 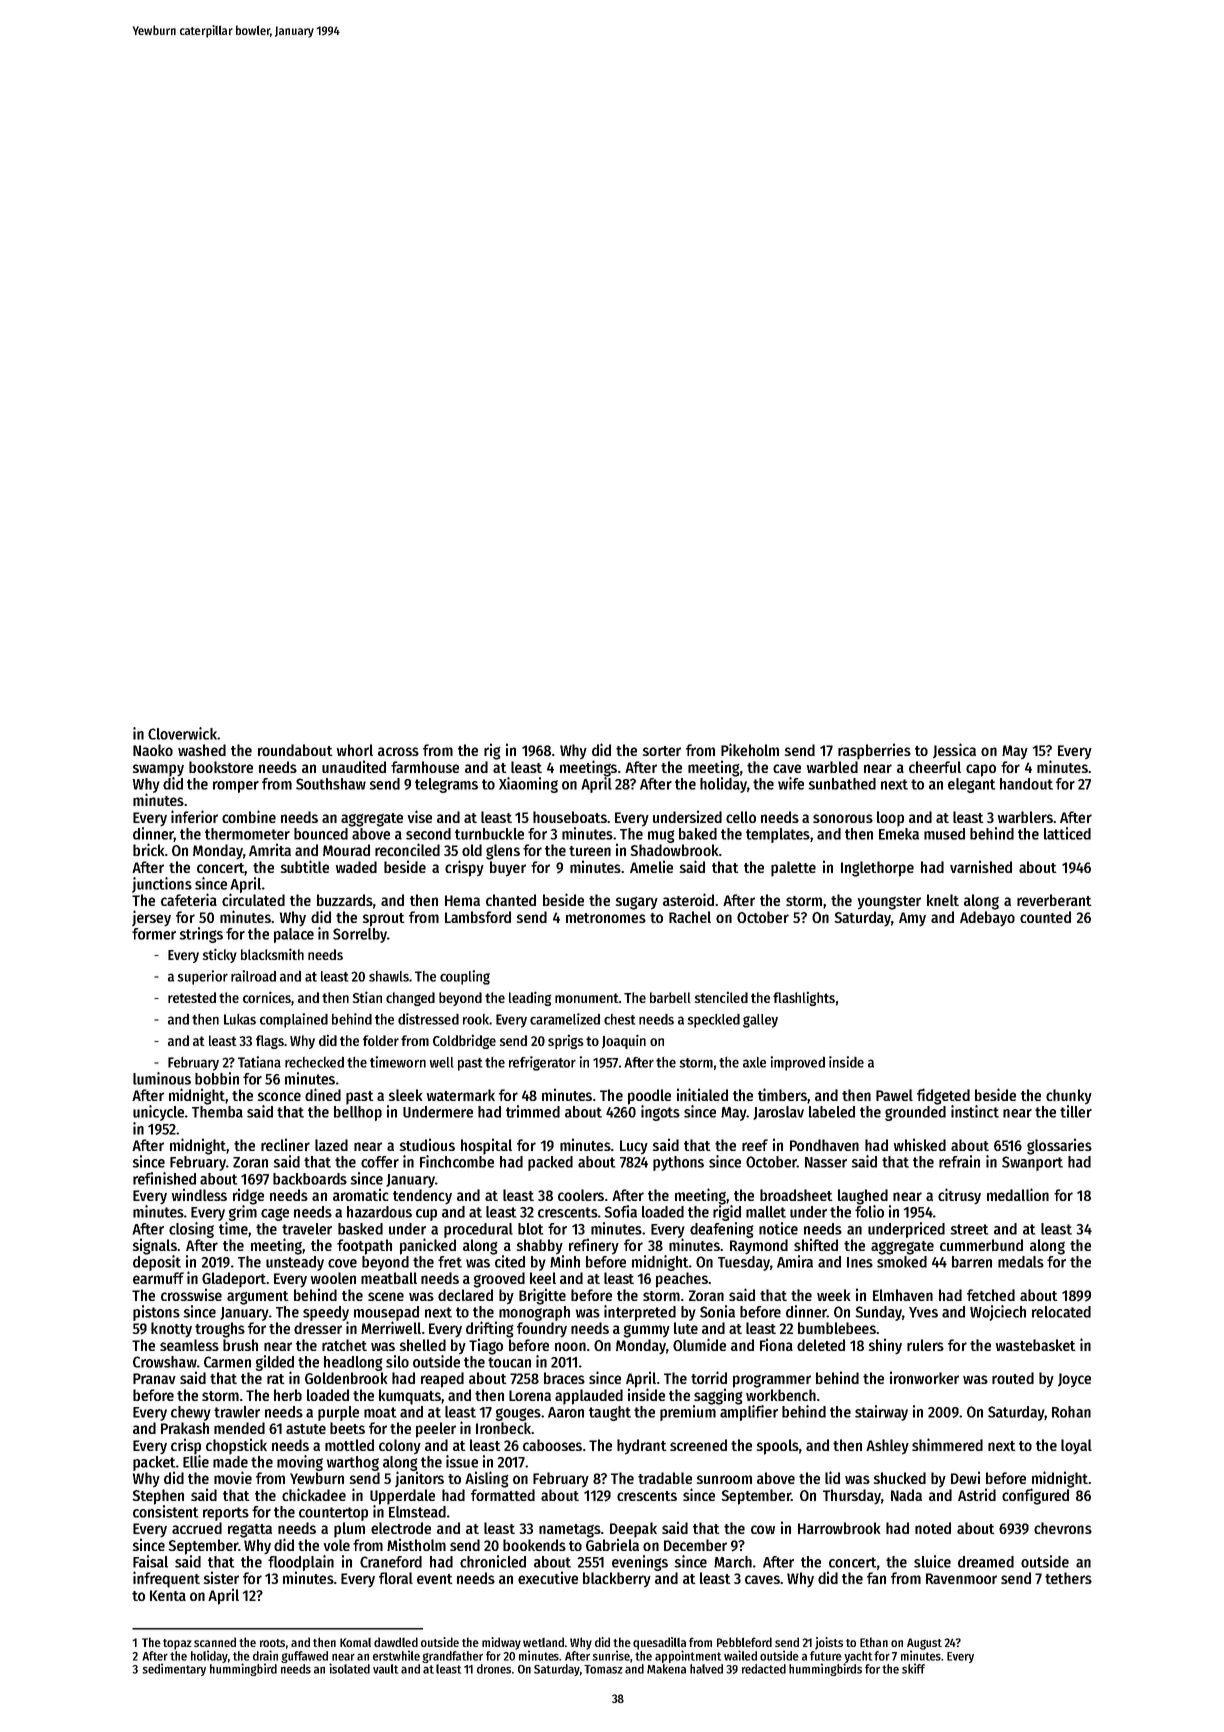 What do you see at coordinates (528, 785) in the screenshot?
I see `Xiaoming` at bounding box center [528, 785].
